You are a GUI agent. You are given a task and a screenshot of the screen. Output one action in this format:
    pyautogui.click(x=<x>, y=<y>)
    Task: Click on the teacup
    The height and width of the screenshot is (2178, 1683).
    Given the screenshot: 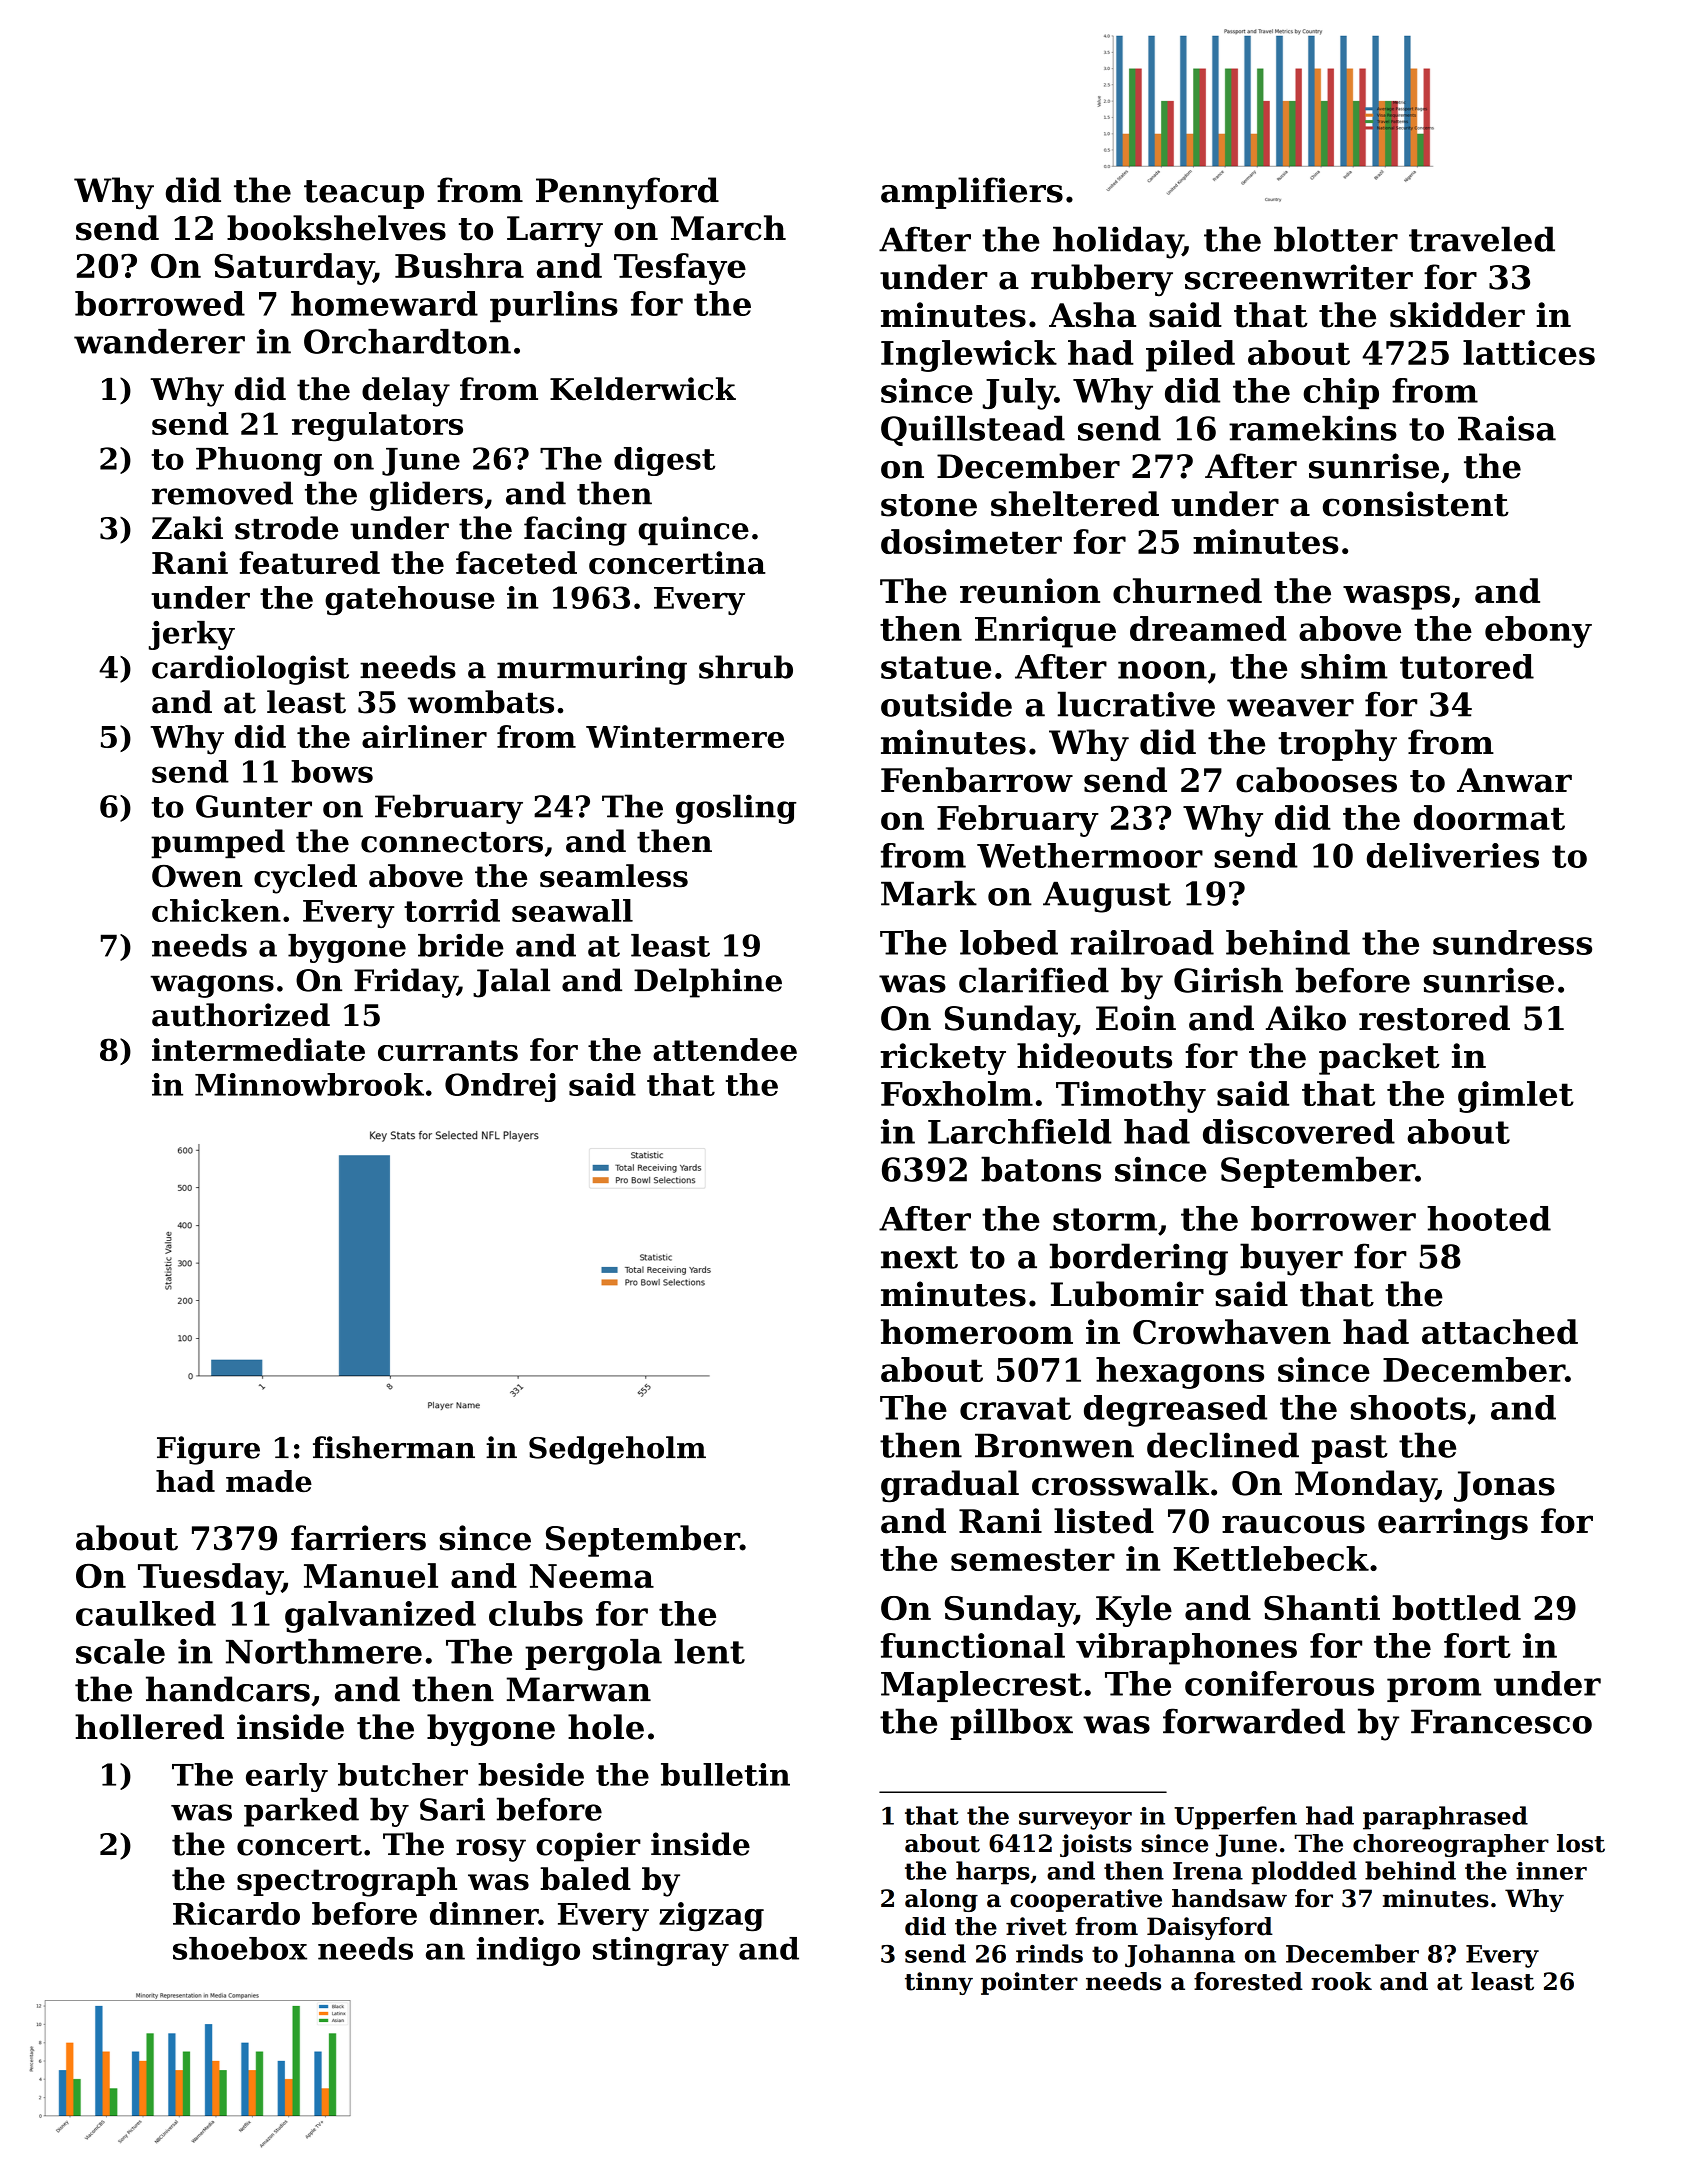 What is the action you would take?
    pyautogui.click(x=364, y=194)
